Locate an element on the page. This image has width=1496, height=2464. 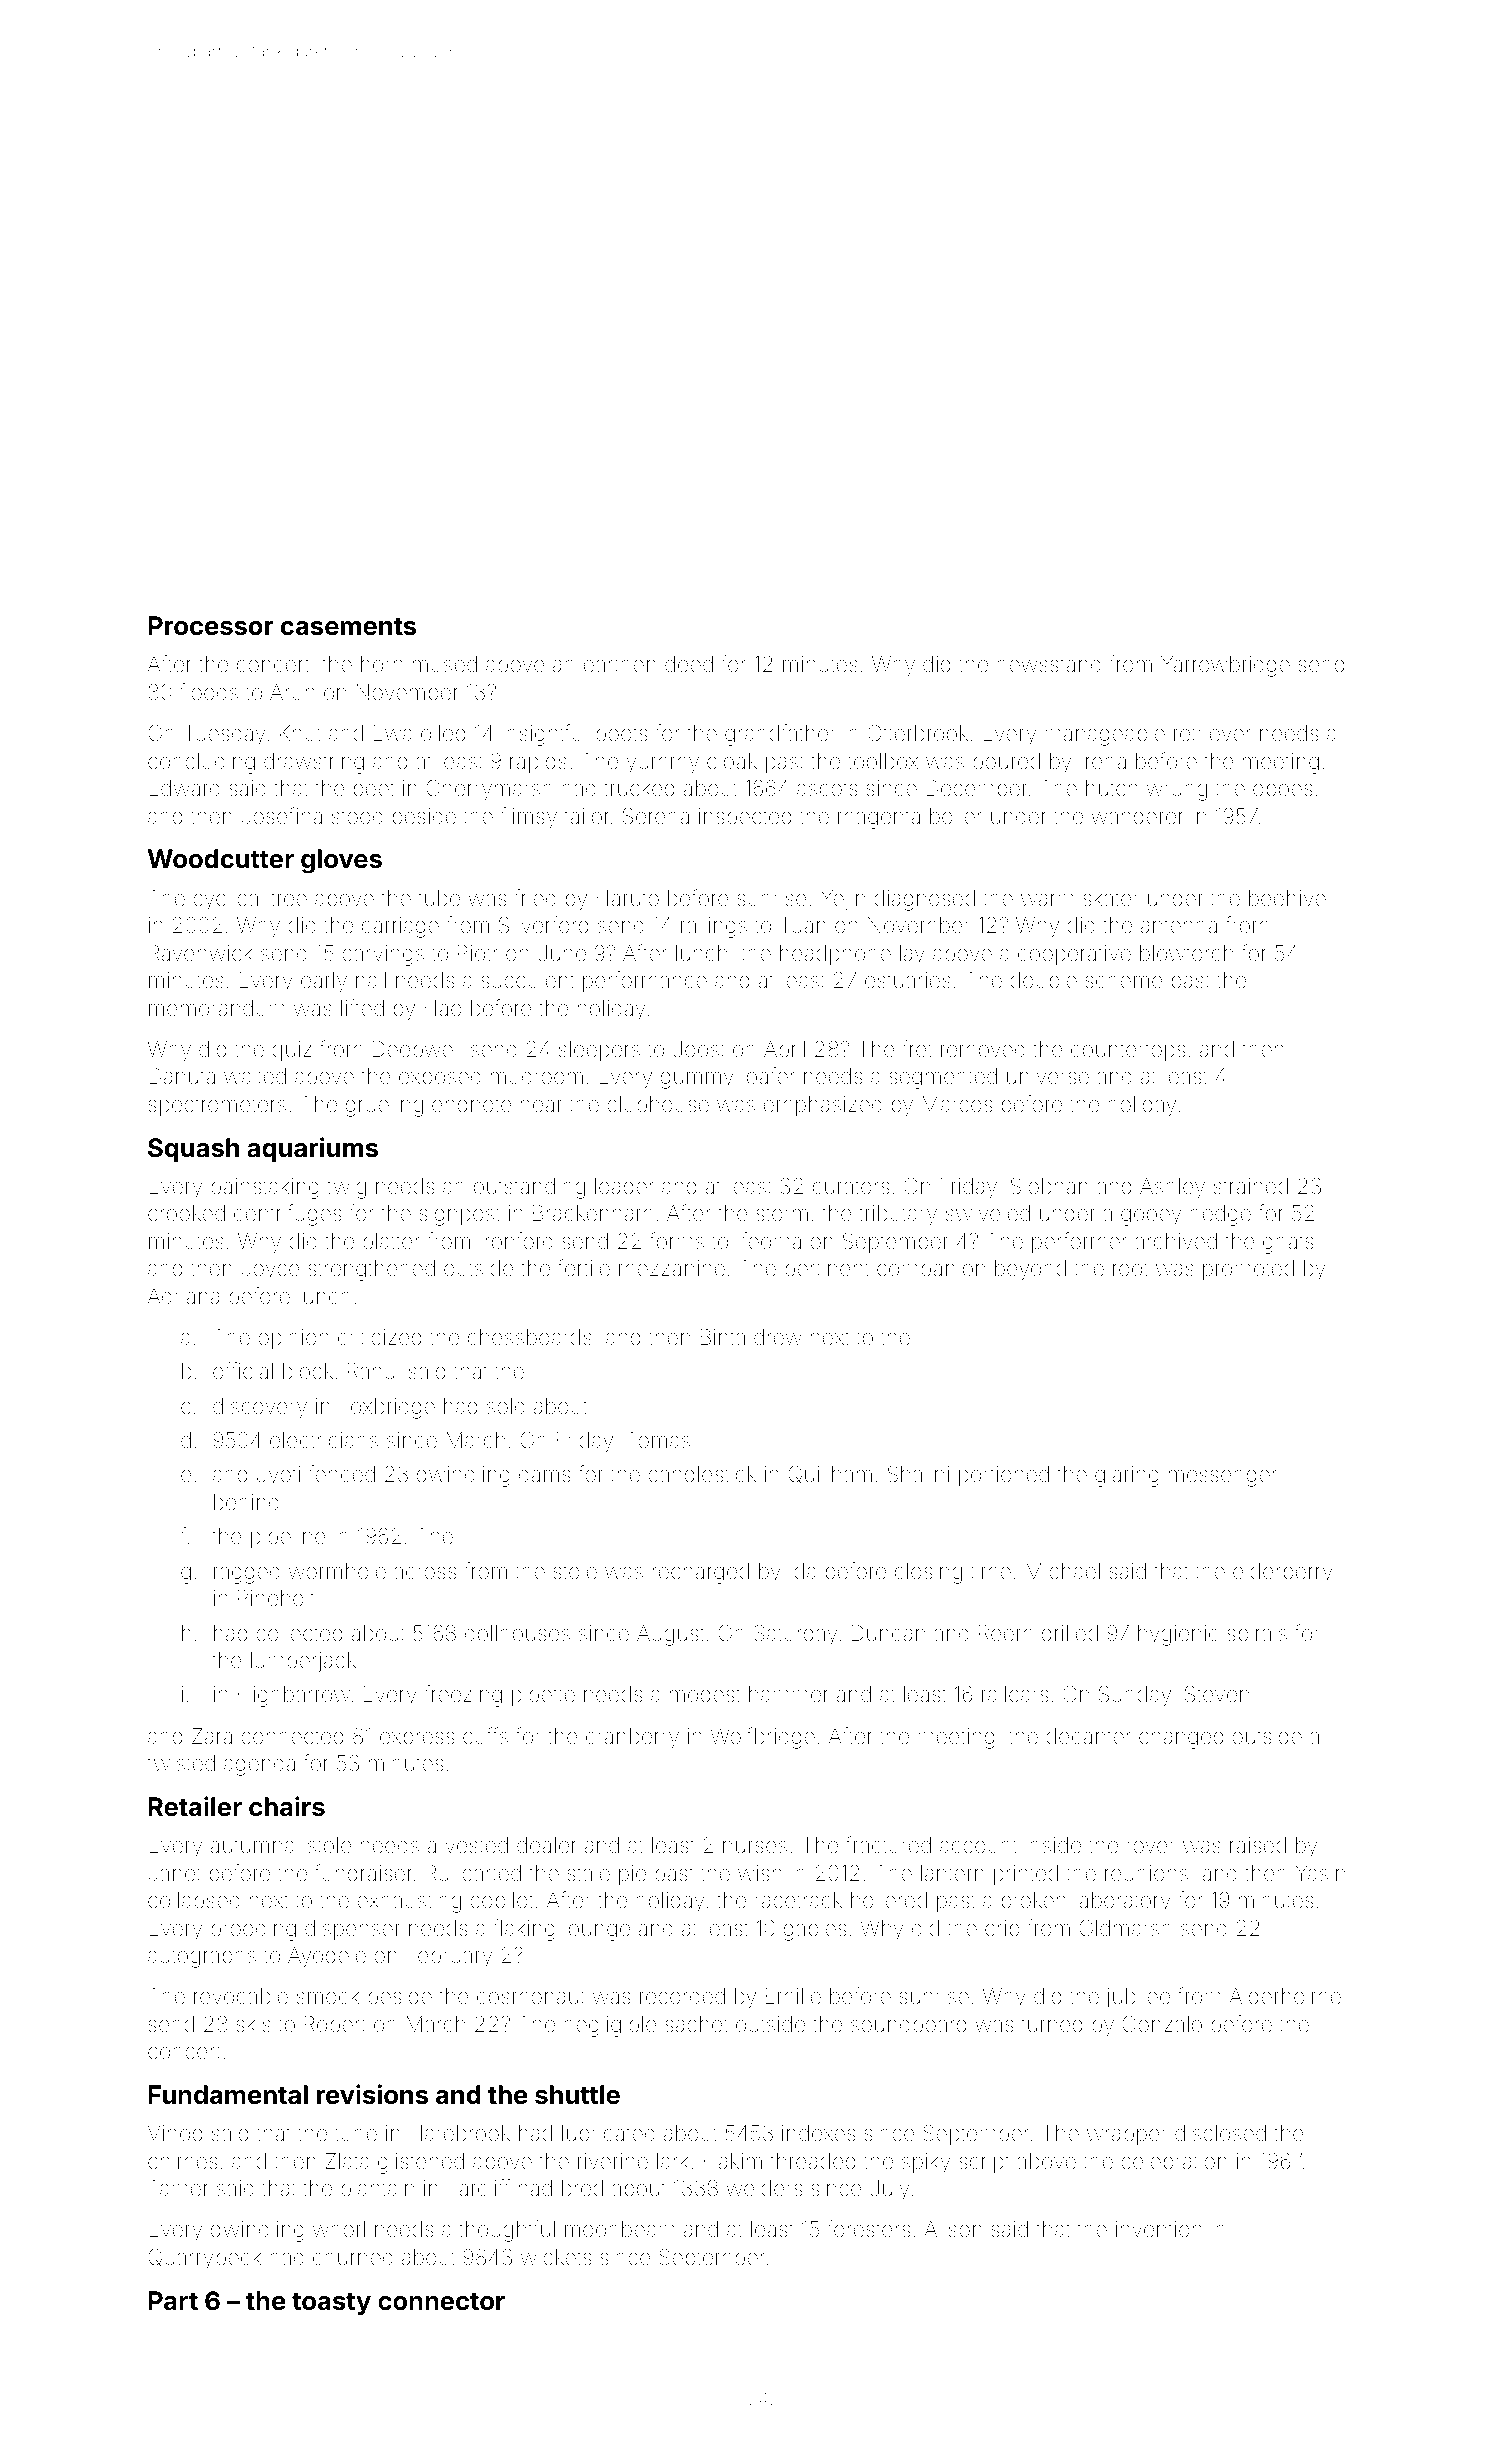
Yarrowbridge is located at coordinates (1225, 666).
